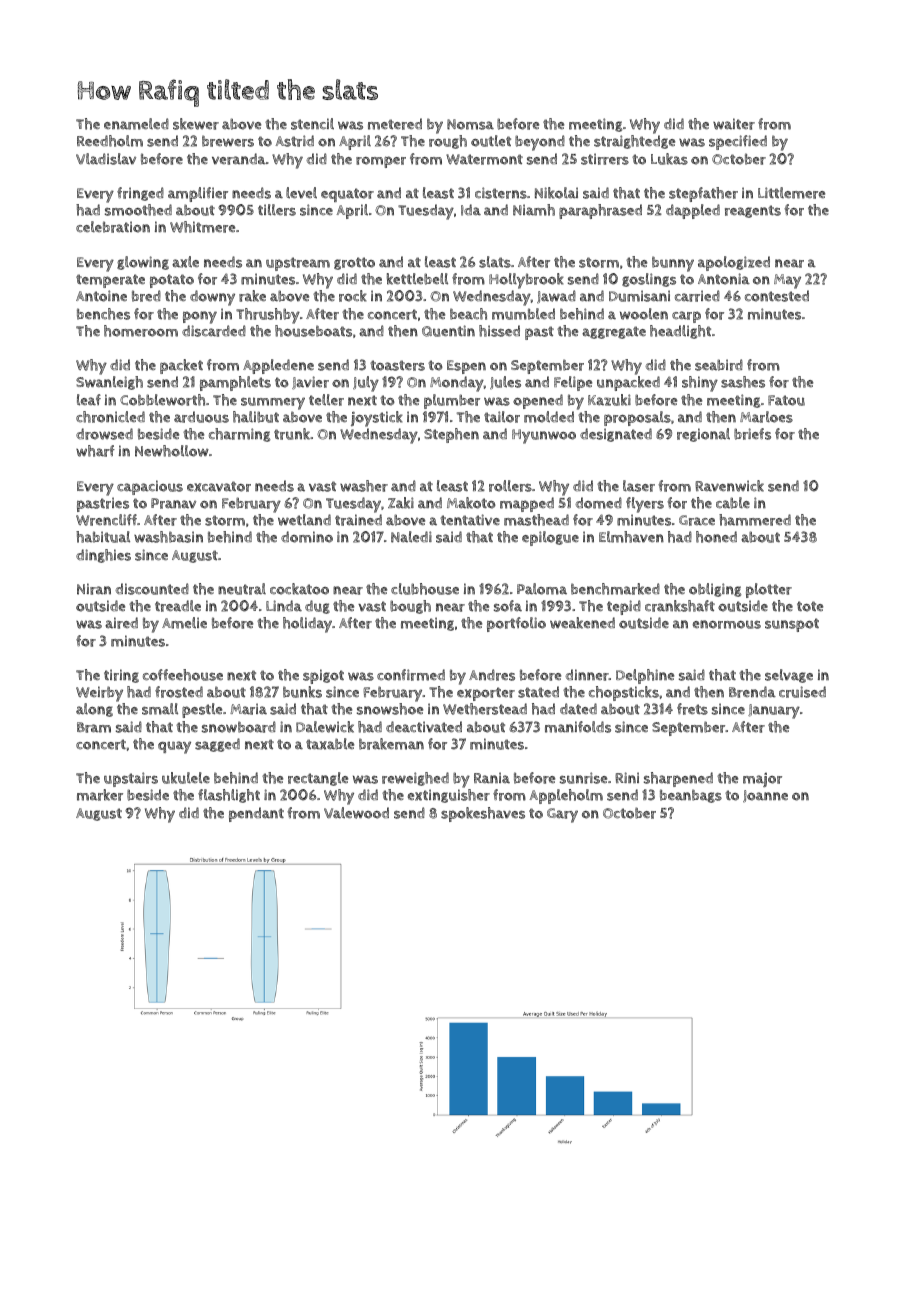  Describe the element at coordinates (417, 279) in the document. I see `kettlebell` at that location.
